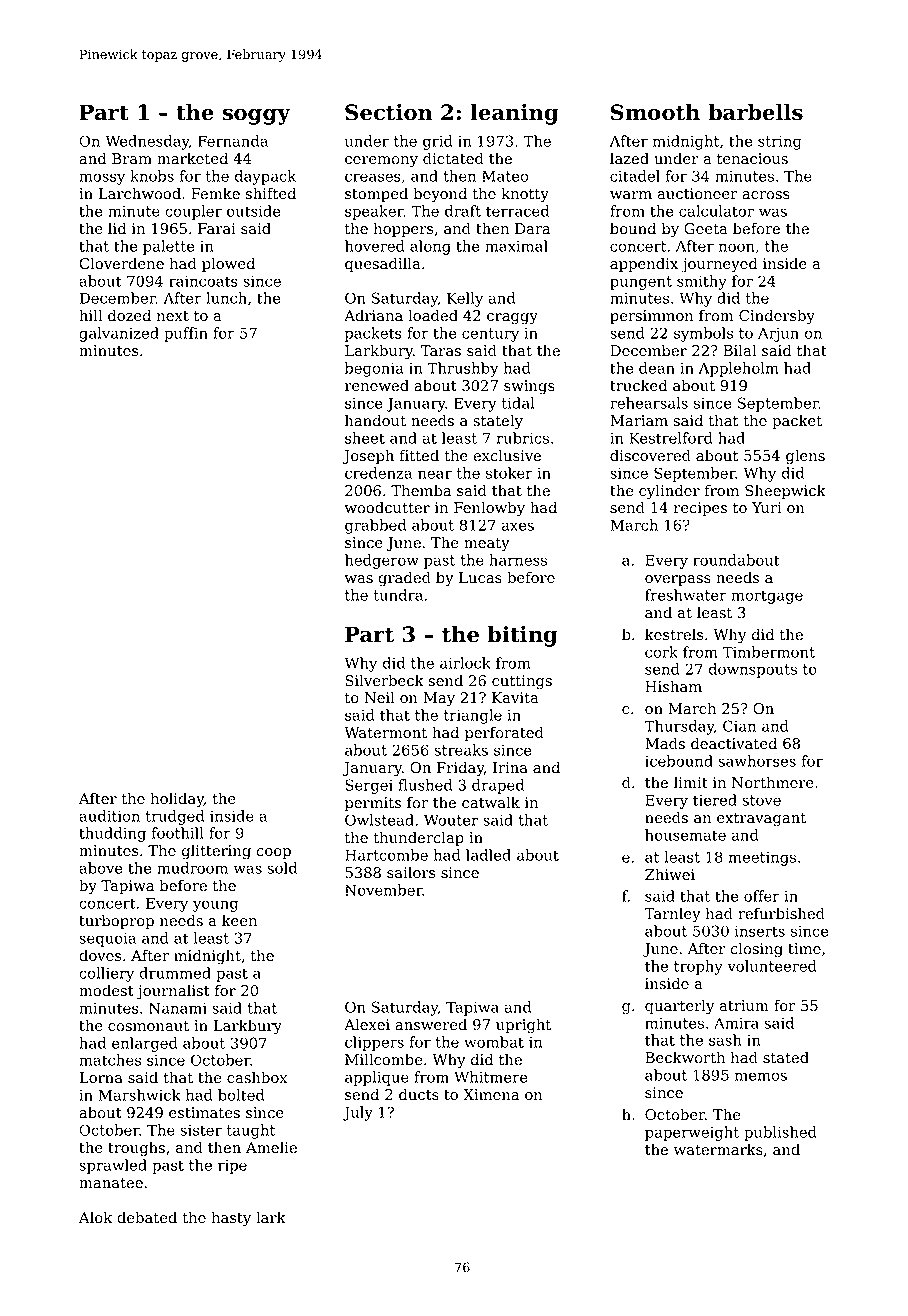 The image size is (908, 1316). Describe the element at coordinates (382, 561) in the screenshot. I see `hedgerow` at that location.
